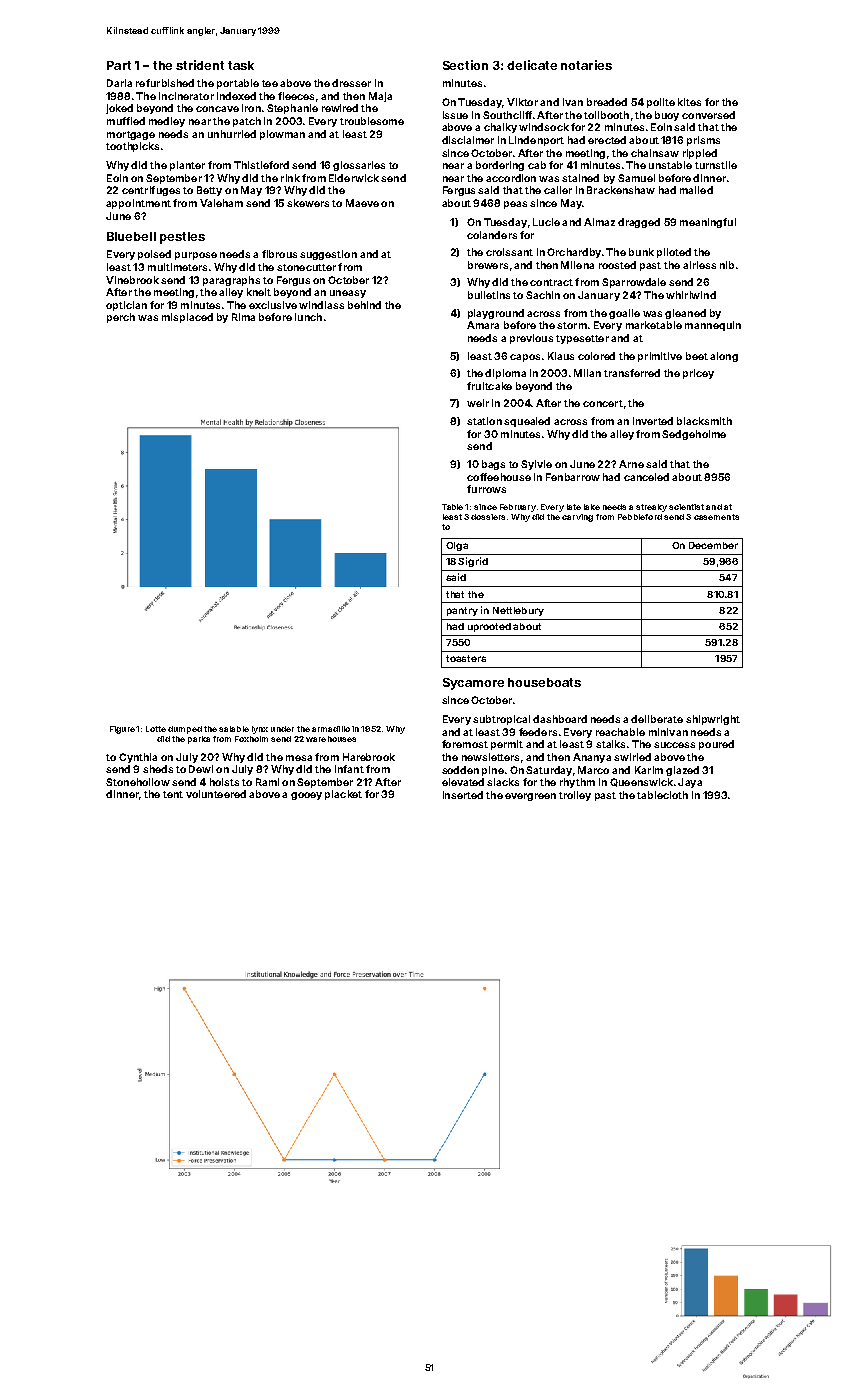  I want to click on Rima, so click(243, 317).
